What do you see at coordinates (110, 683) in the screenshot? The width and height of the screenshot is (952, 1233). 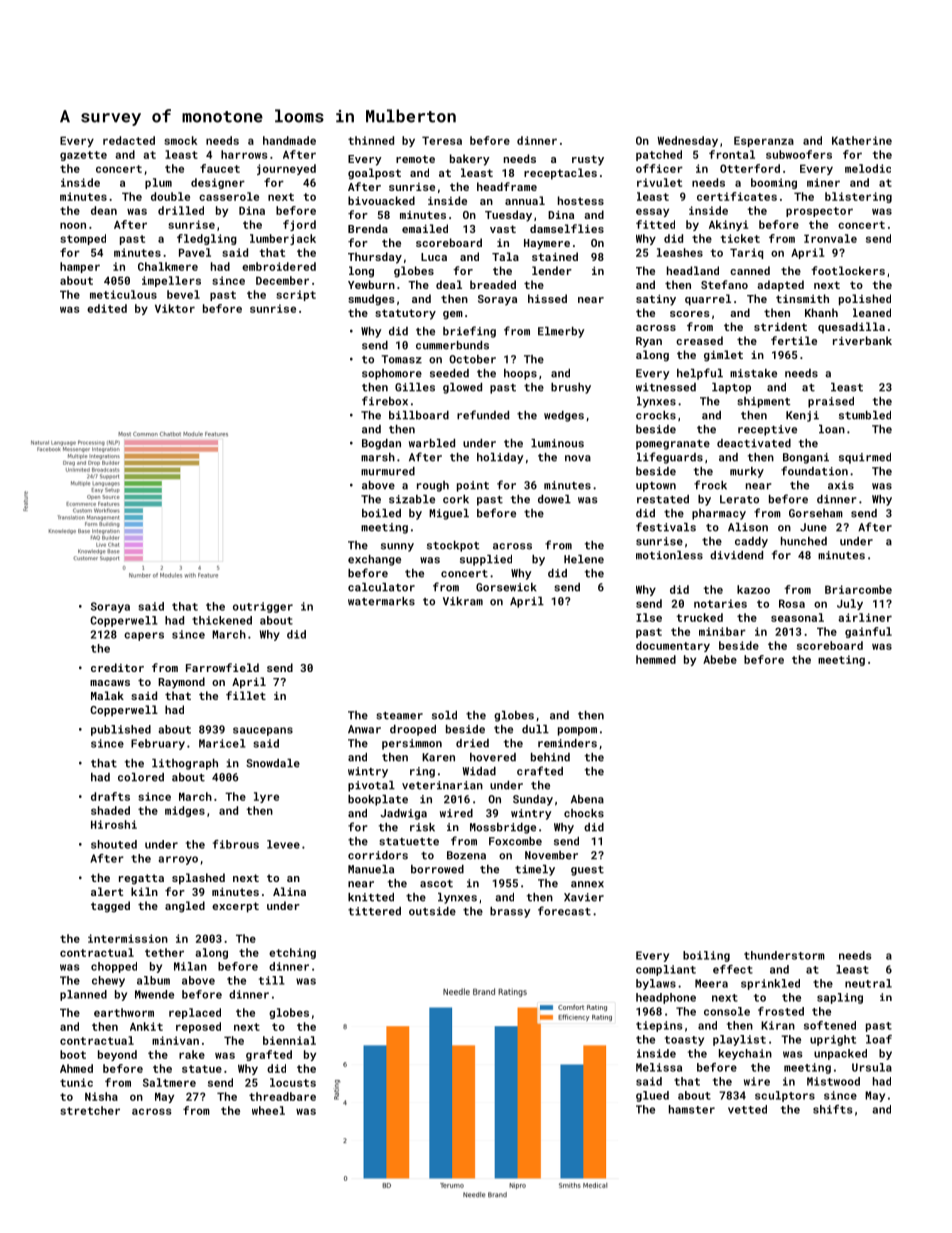 I see `macaws` at bounding box center [110, 683].
